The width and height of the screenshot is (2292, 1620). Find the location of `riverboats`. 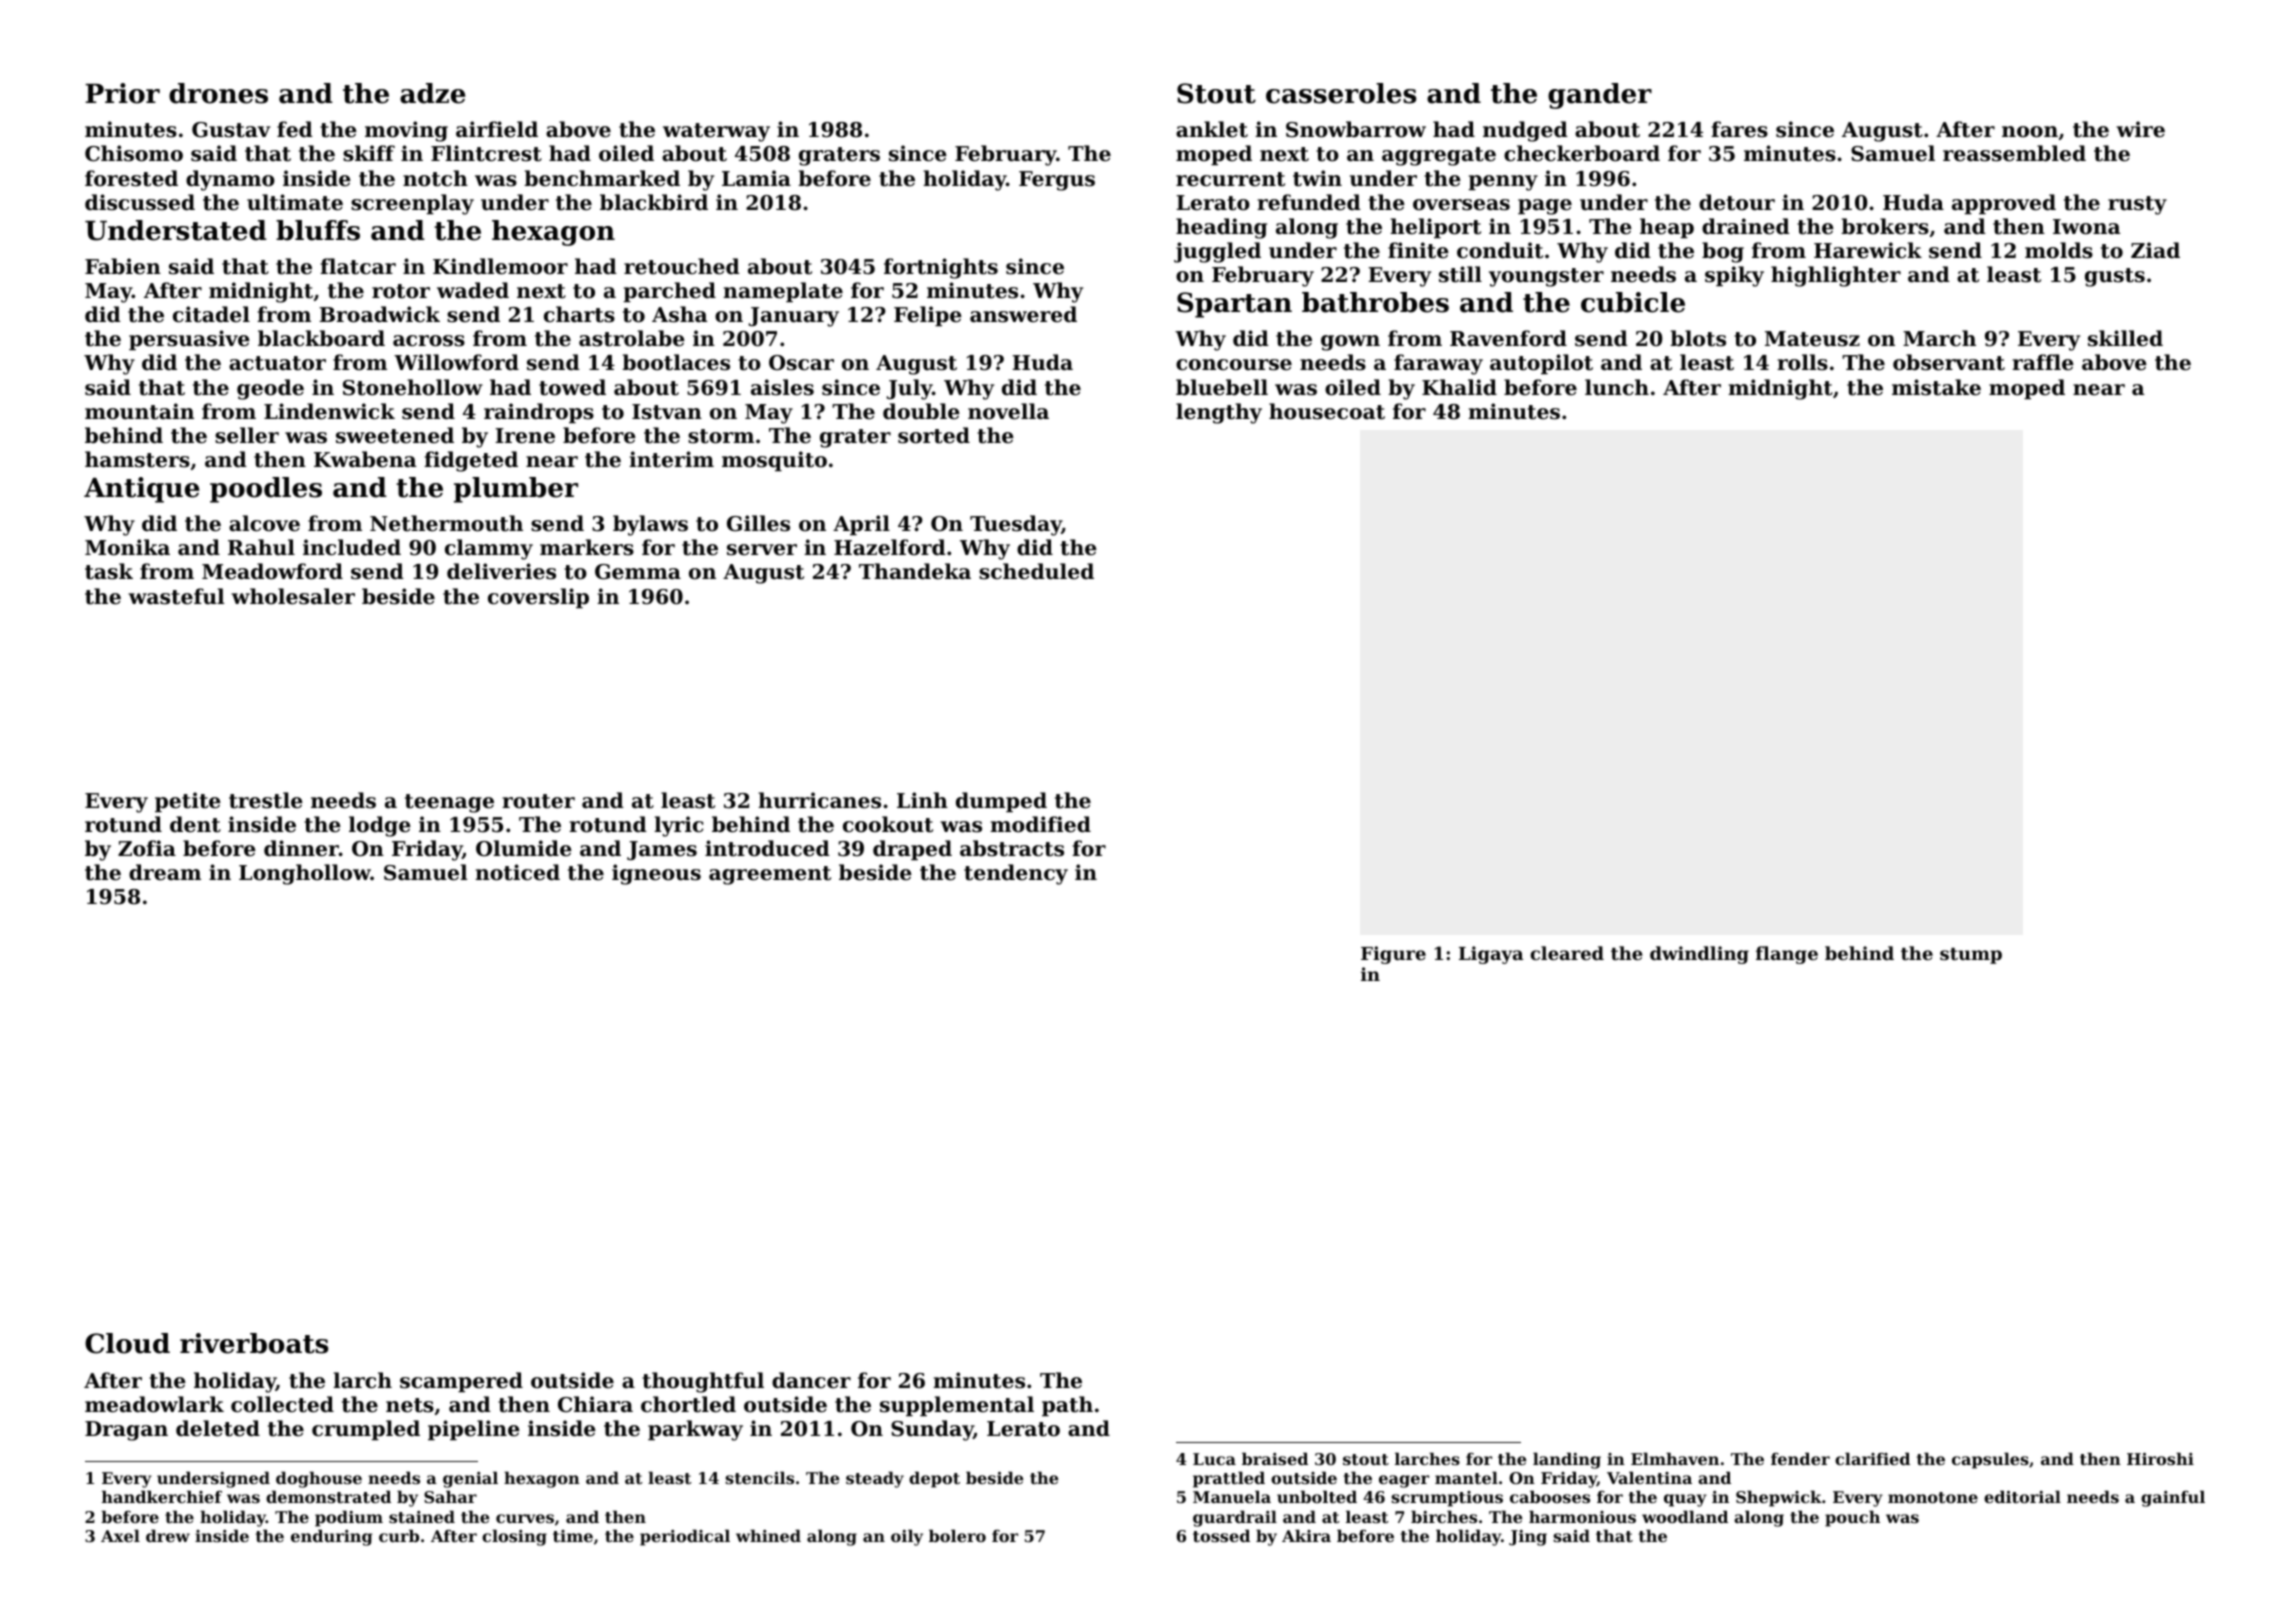

riverboats is located at coordinates (254, 1343).
